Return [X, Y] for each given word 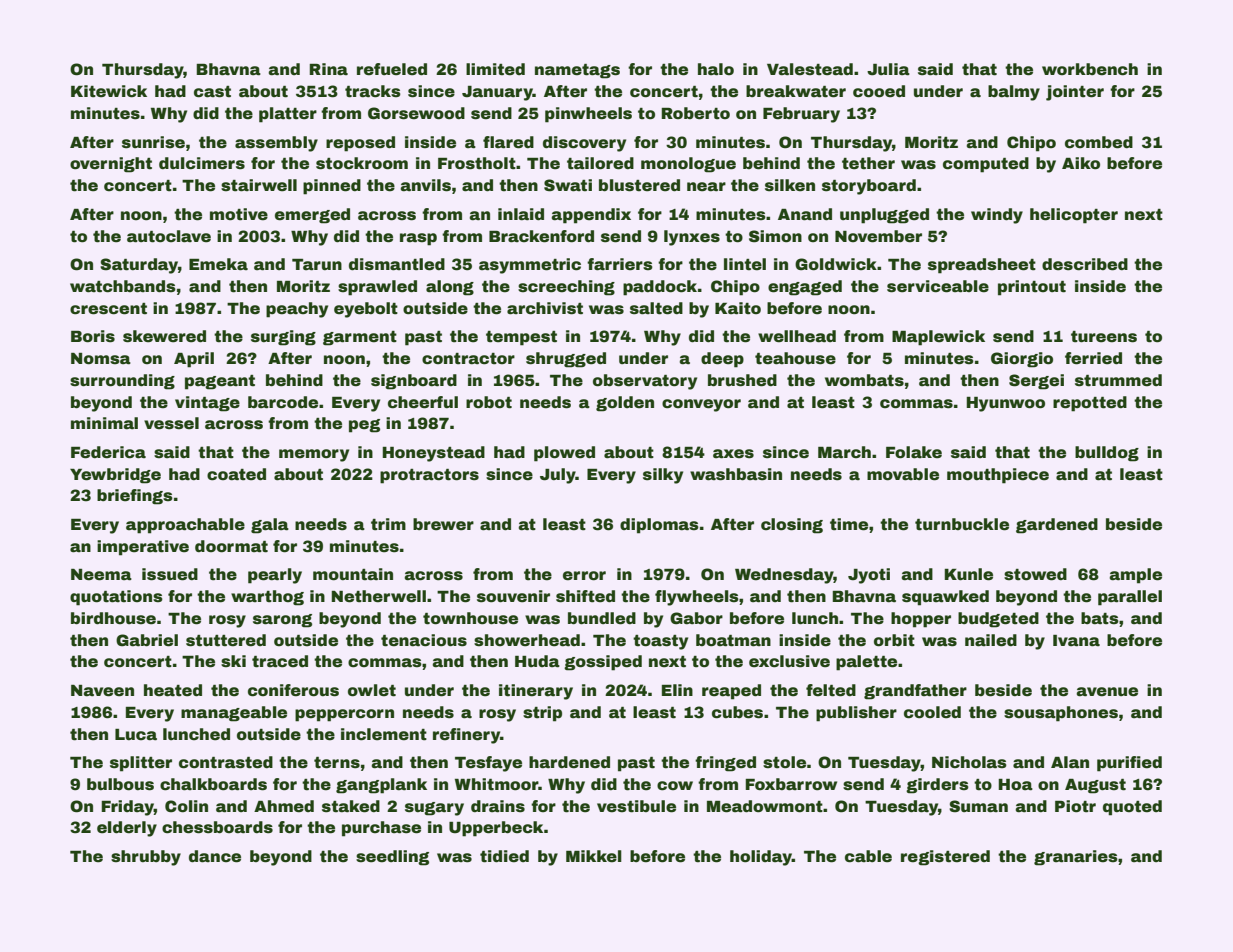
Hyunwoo [1005, 404]
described [1085, 264]
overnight [111, 165]
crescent [108, 309]
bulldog [1107, 454]
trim [388, 524]
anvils [425, 185]
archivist [545, 308]
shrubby [146, 858]
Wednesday [784, 576]
